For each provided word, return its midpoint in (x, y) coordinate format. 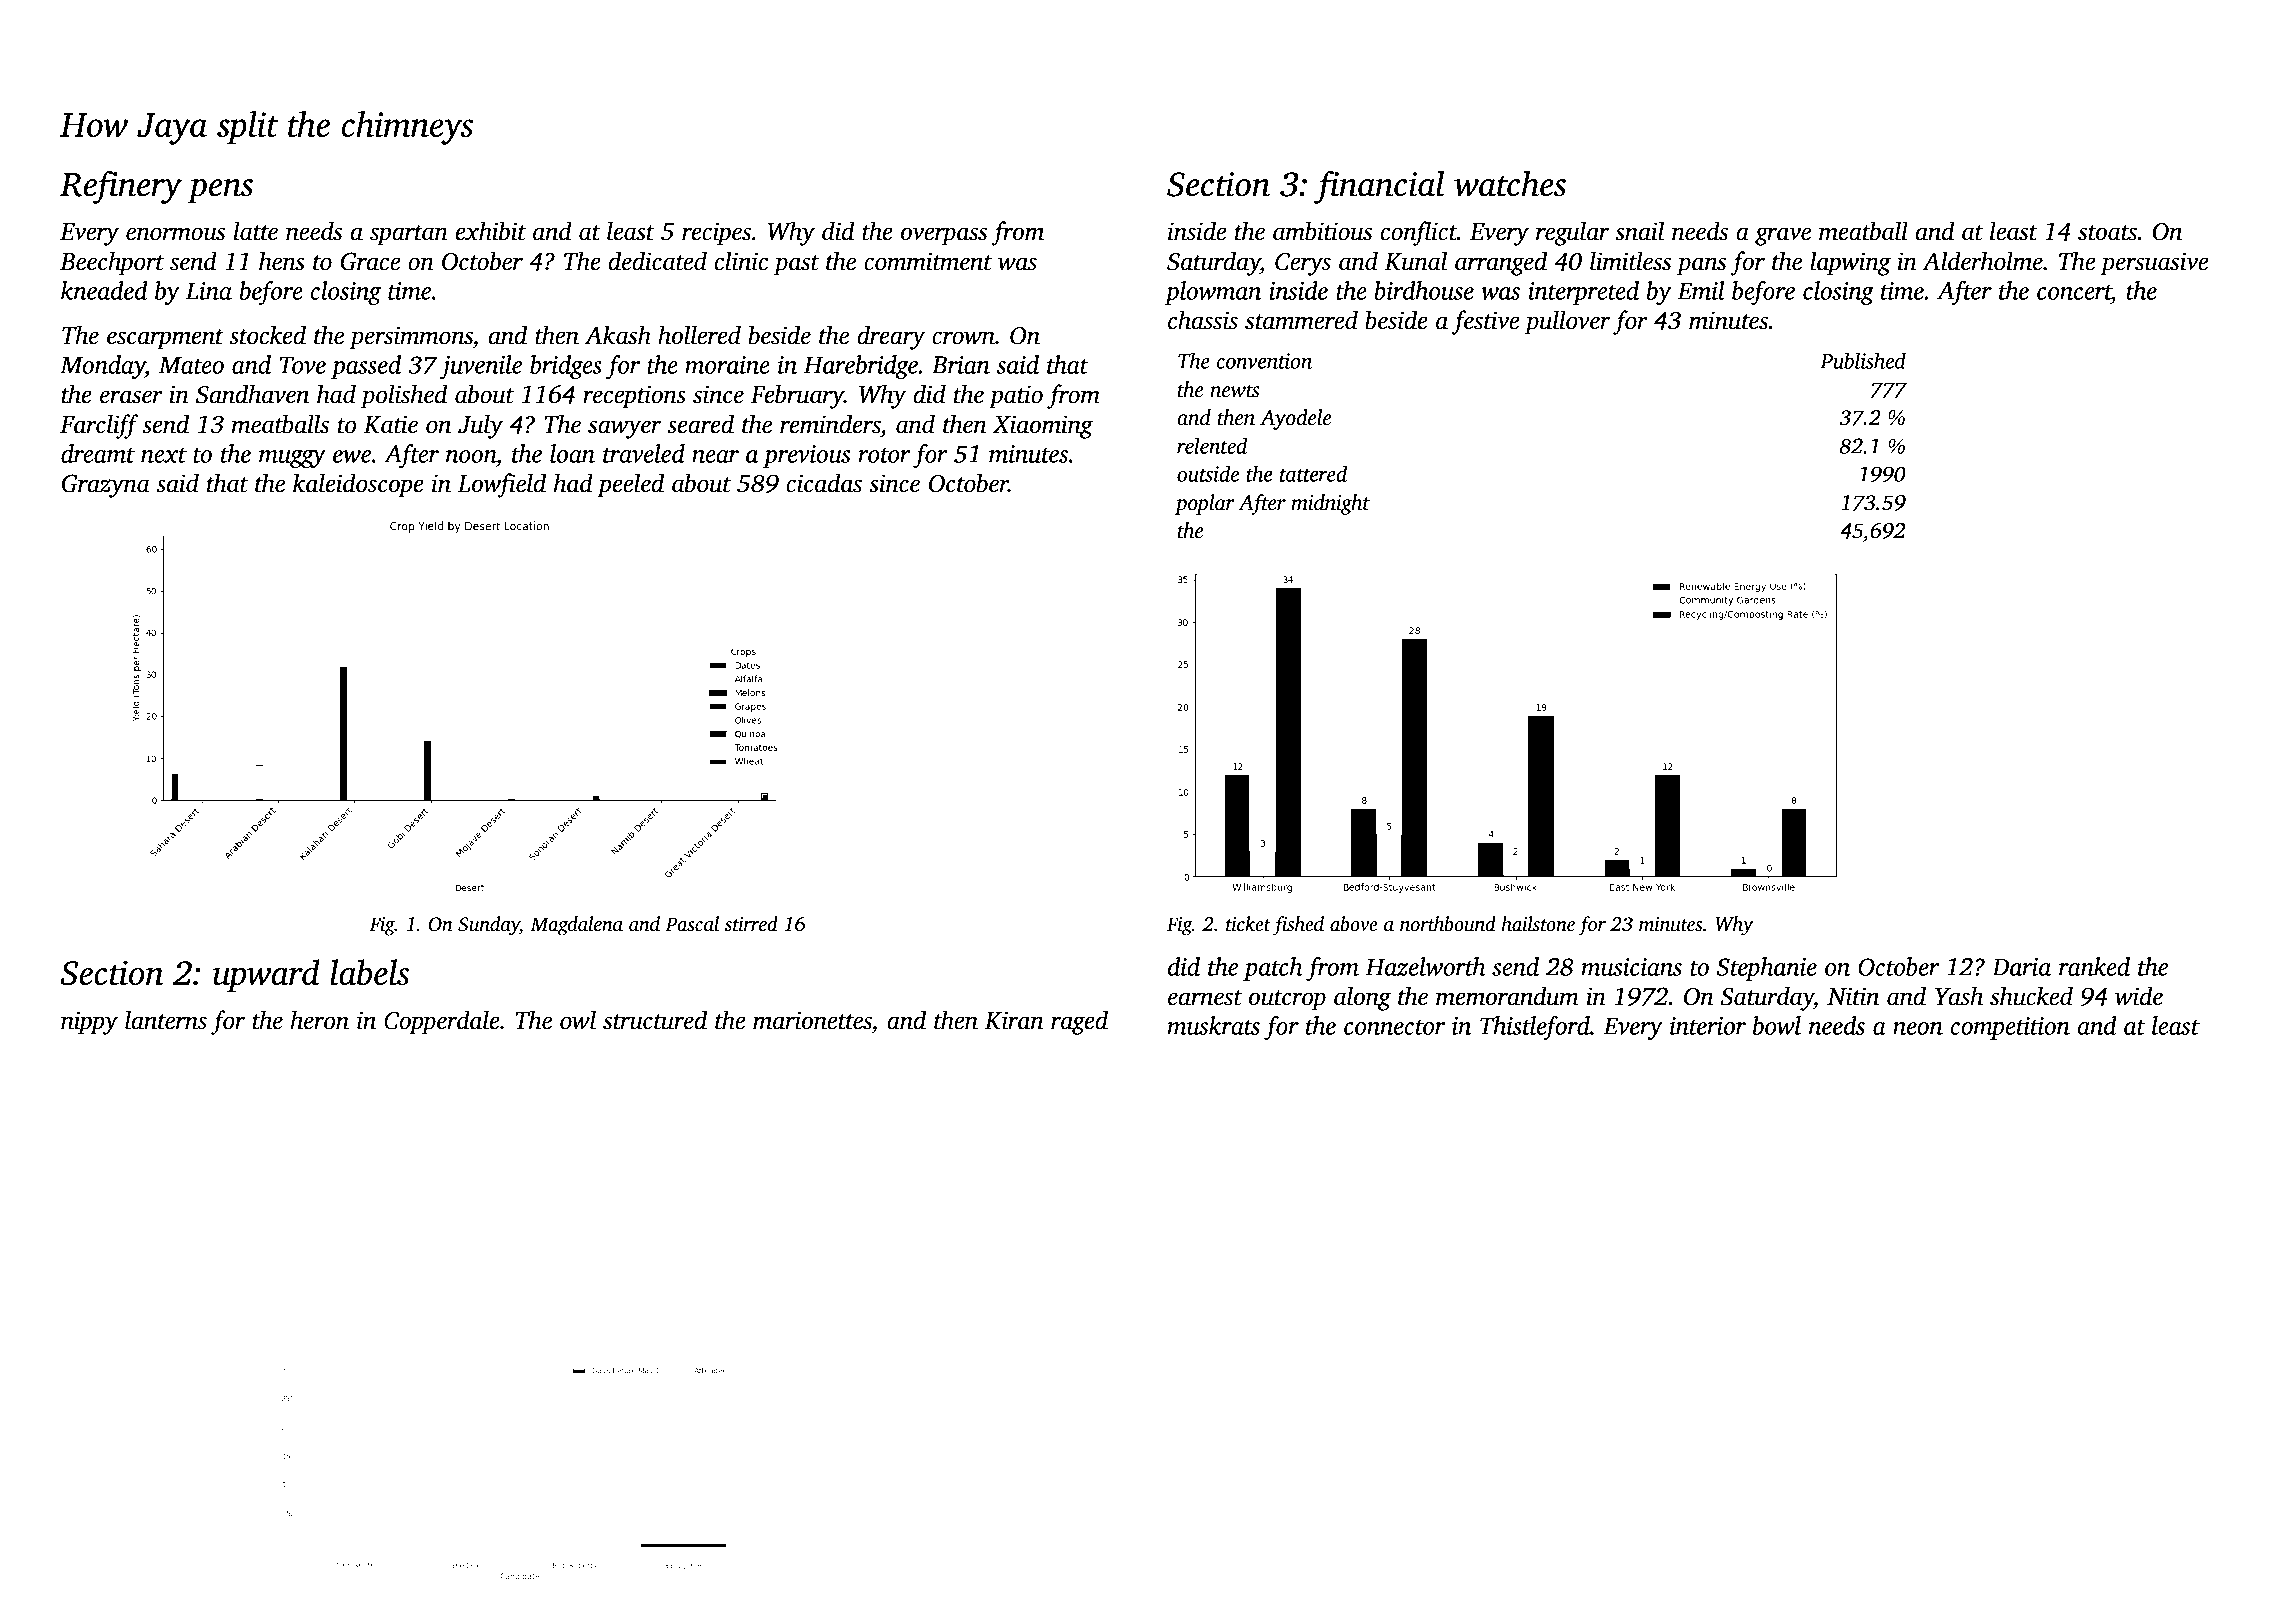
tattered (1313, 473)
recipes (716, 234)
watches (1510, 183)
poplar (1205, 504)
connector (1394, 1027)
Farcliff (99, 426)
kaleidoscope (358, 485)
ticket (1248, 924)
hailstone (1538, 924)
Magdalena (576, 926)
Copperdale (442, 1022)
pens (220, 191)
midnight (1330, 504)
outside (1208, 473)
